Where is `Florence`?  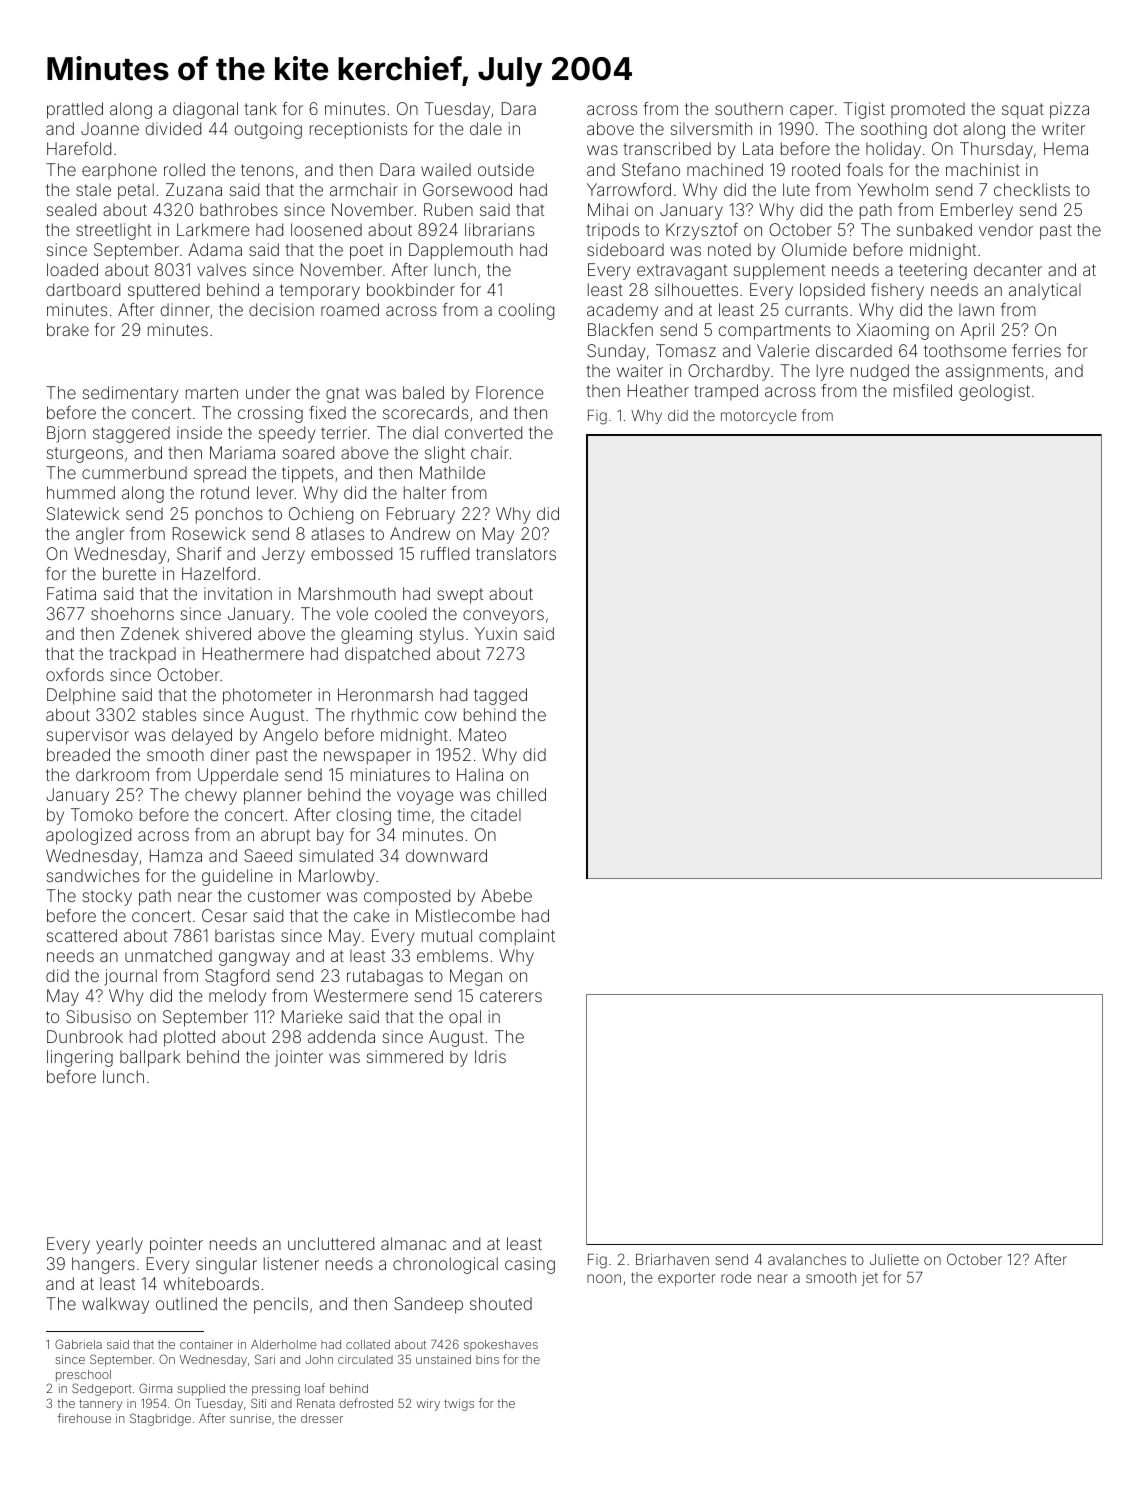 Florence is located at coordinates (509, 392).
